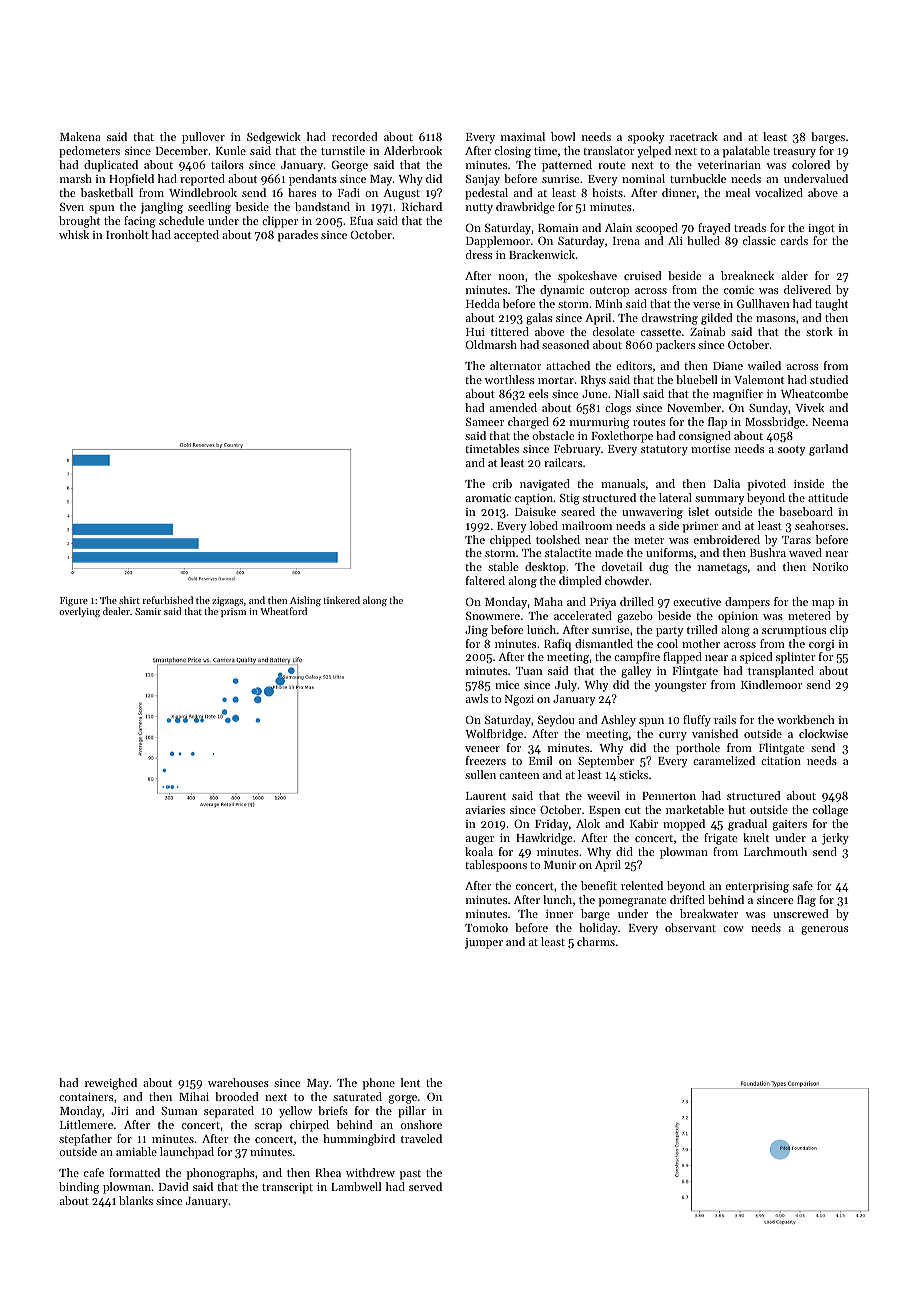 The image size is (908, 1316). Describe the element at coordinates (111, 166) in the screenshot. I see `duplicated` at that location.
